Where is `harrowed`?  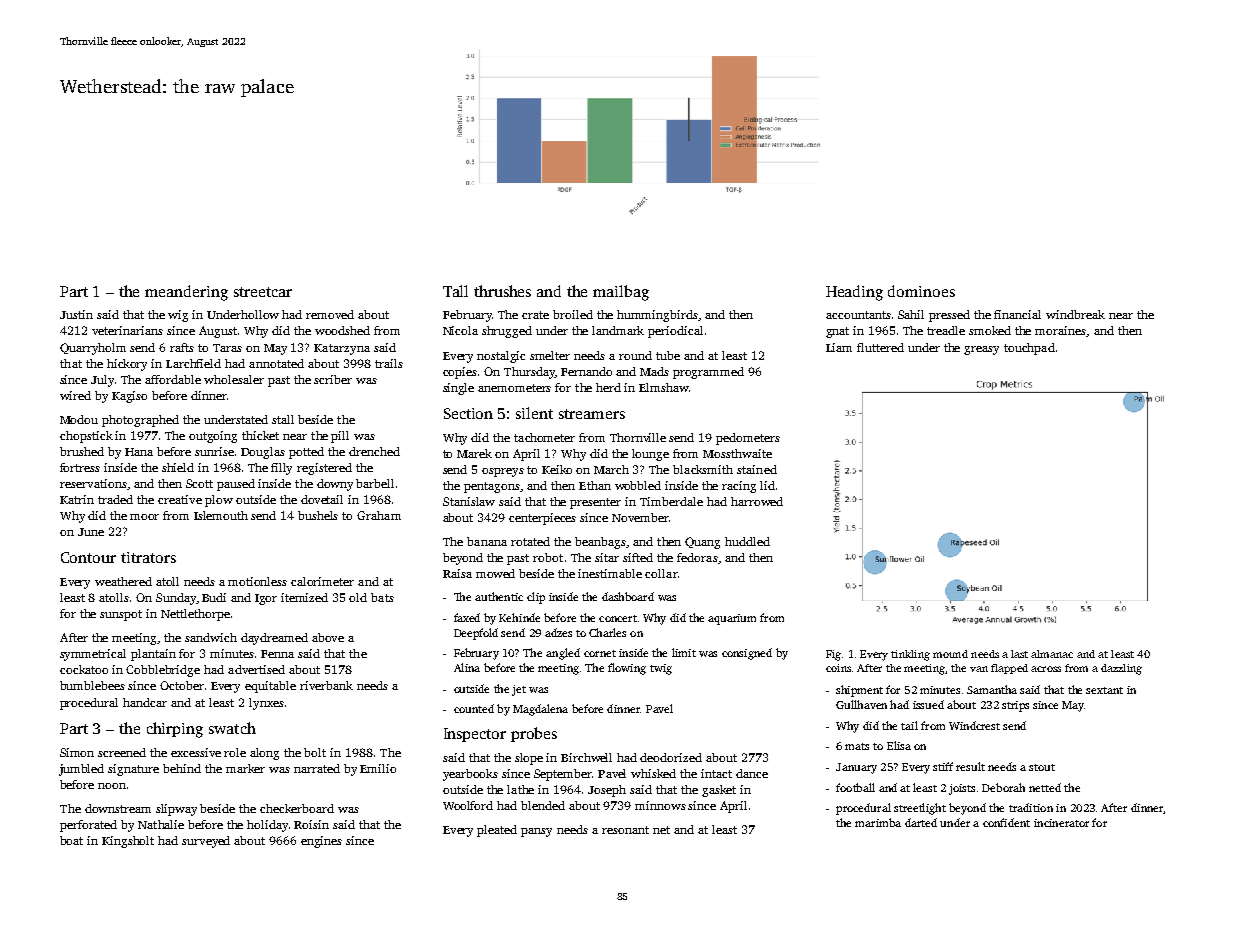 harrowed is located at coordinates (757, 501).
